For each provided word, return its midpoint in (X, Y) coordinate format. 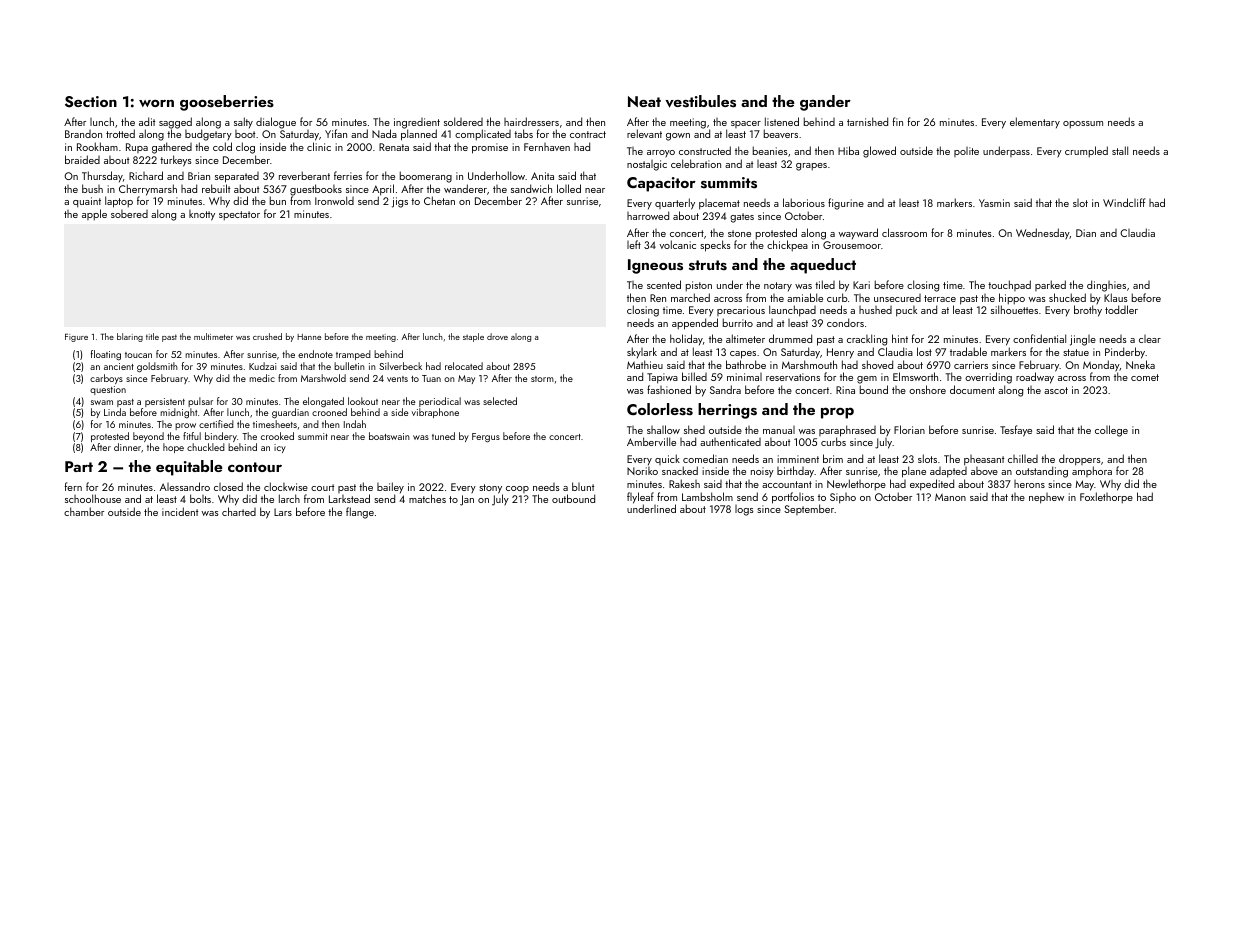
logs (744, 510)
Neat (644, 101)
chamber (84, 511)
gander (825, 103)
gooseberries (227, 103)
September (809, 509)
